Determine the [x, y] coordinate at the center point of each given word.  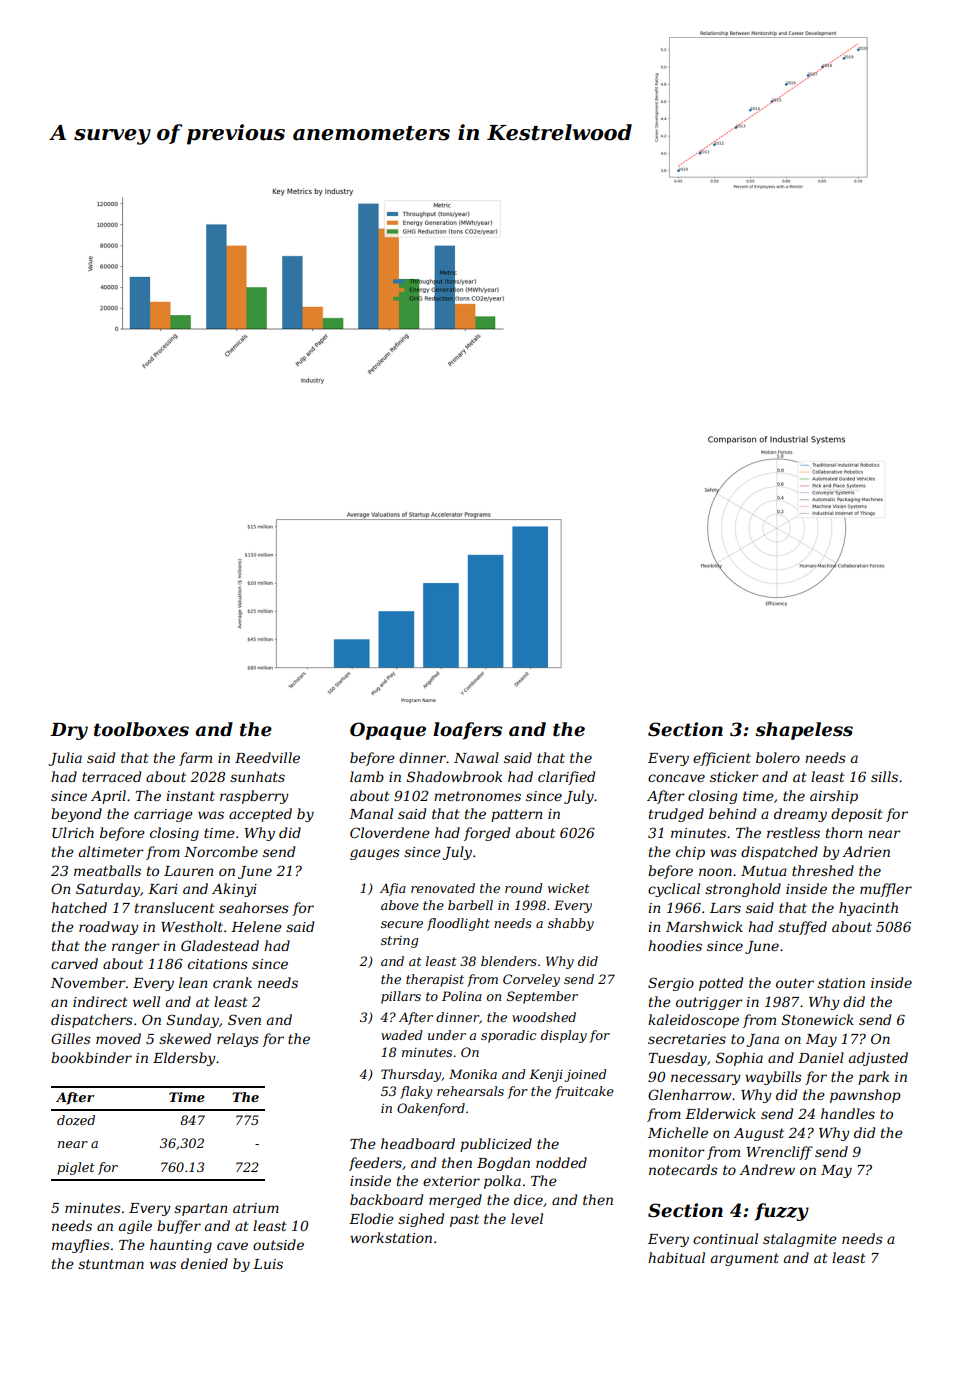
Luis [268, 1264]
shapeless [804, 731]
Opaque [388, 731]
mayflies [81, 1246]
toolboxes [141, 729]
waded [401, 1035]
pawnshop [865, 1096]
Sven [244, 1019]
